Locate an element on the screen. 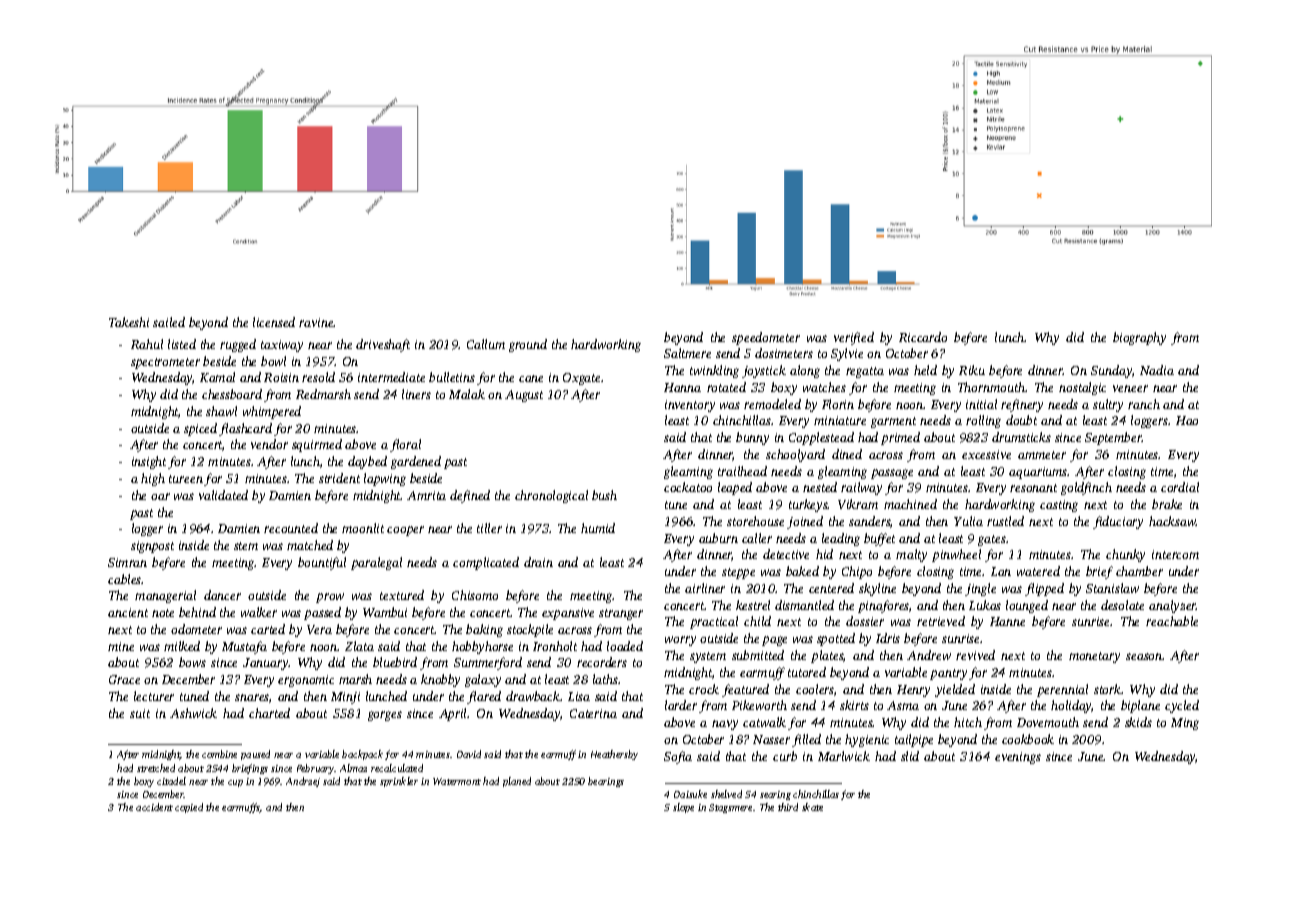 This screenshot has width=1308, height=924. cordial is located at coordinates (1180, 487).
